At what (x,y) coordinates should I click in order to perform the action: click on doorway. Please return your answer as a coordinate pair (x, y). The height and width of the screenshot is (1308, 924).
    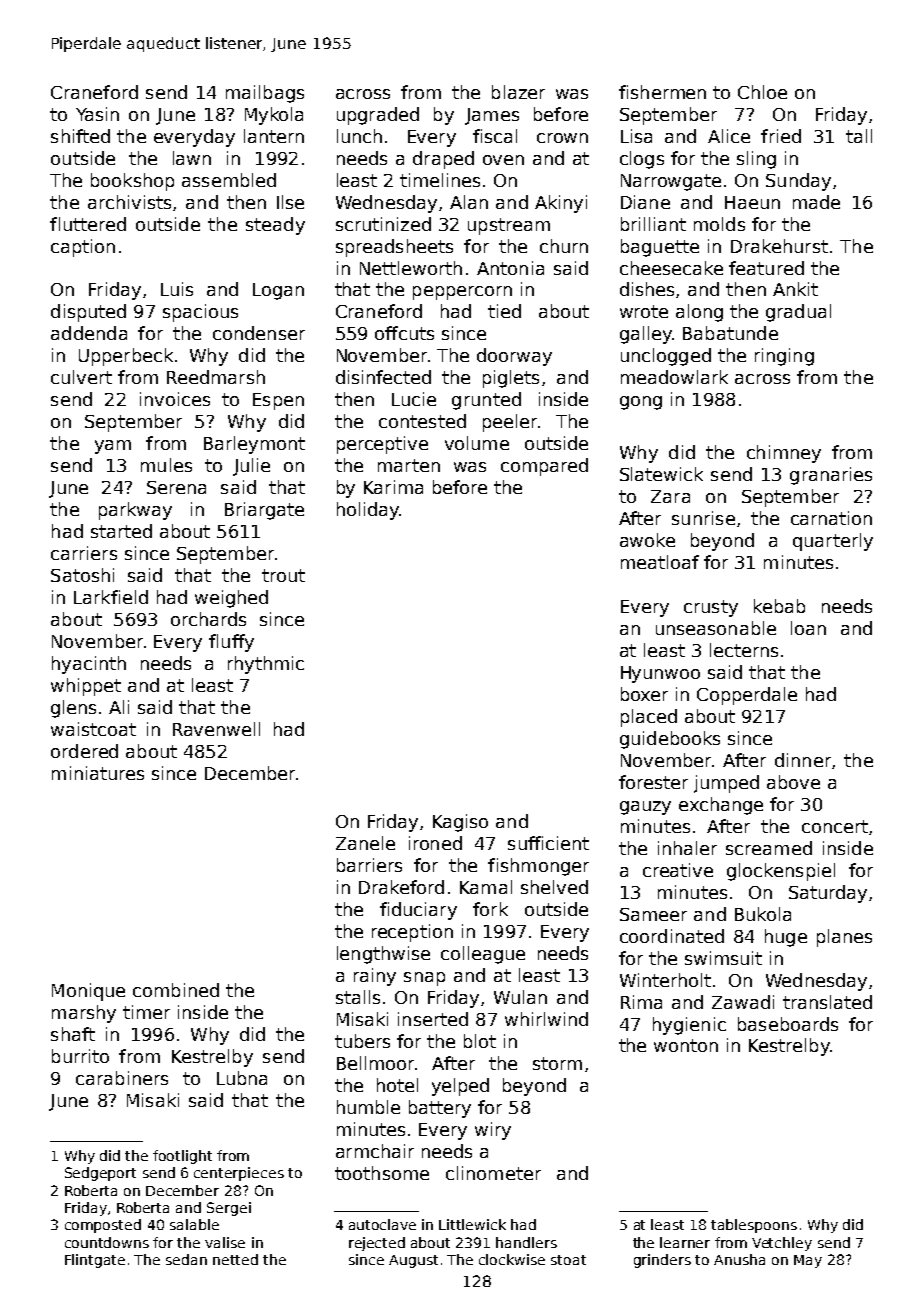
    Looking at the image, I should click on (514, 357).
